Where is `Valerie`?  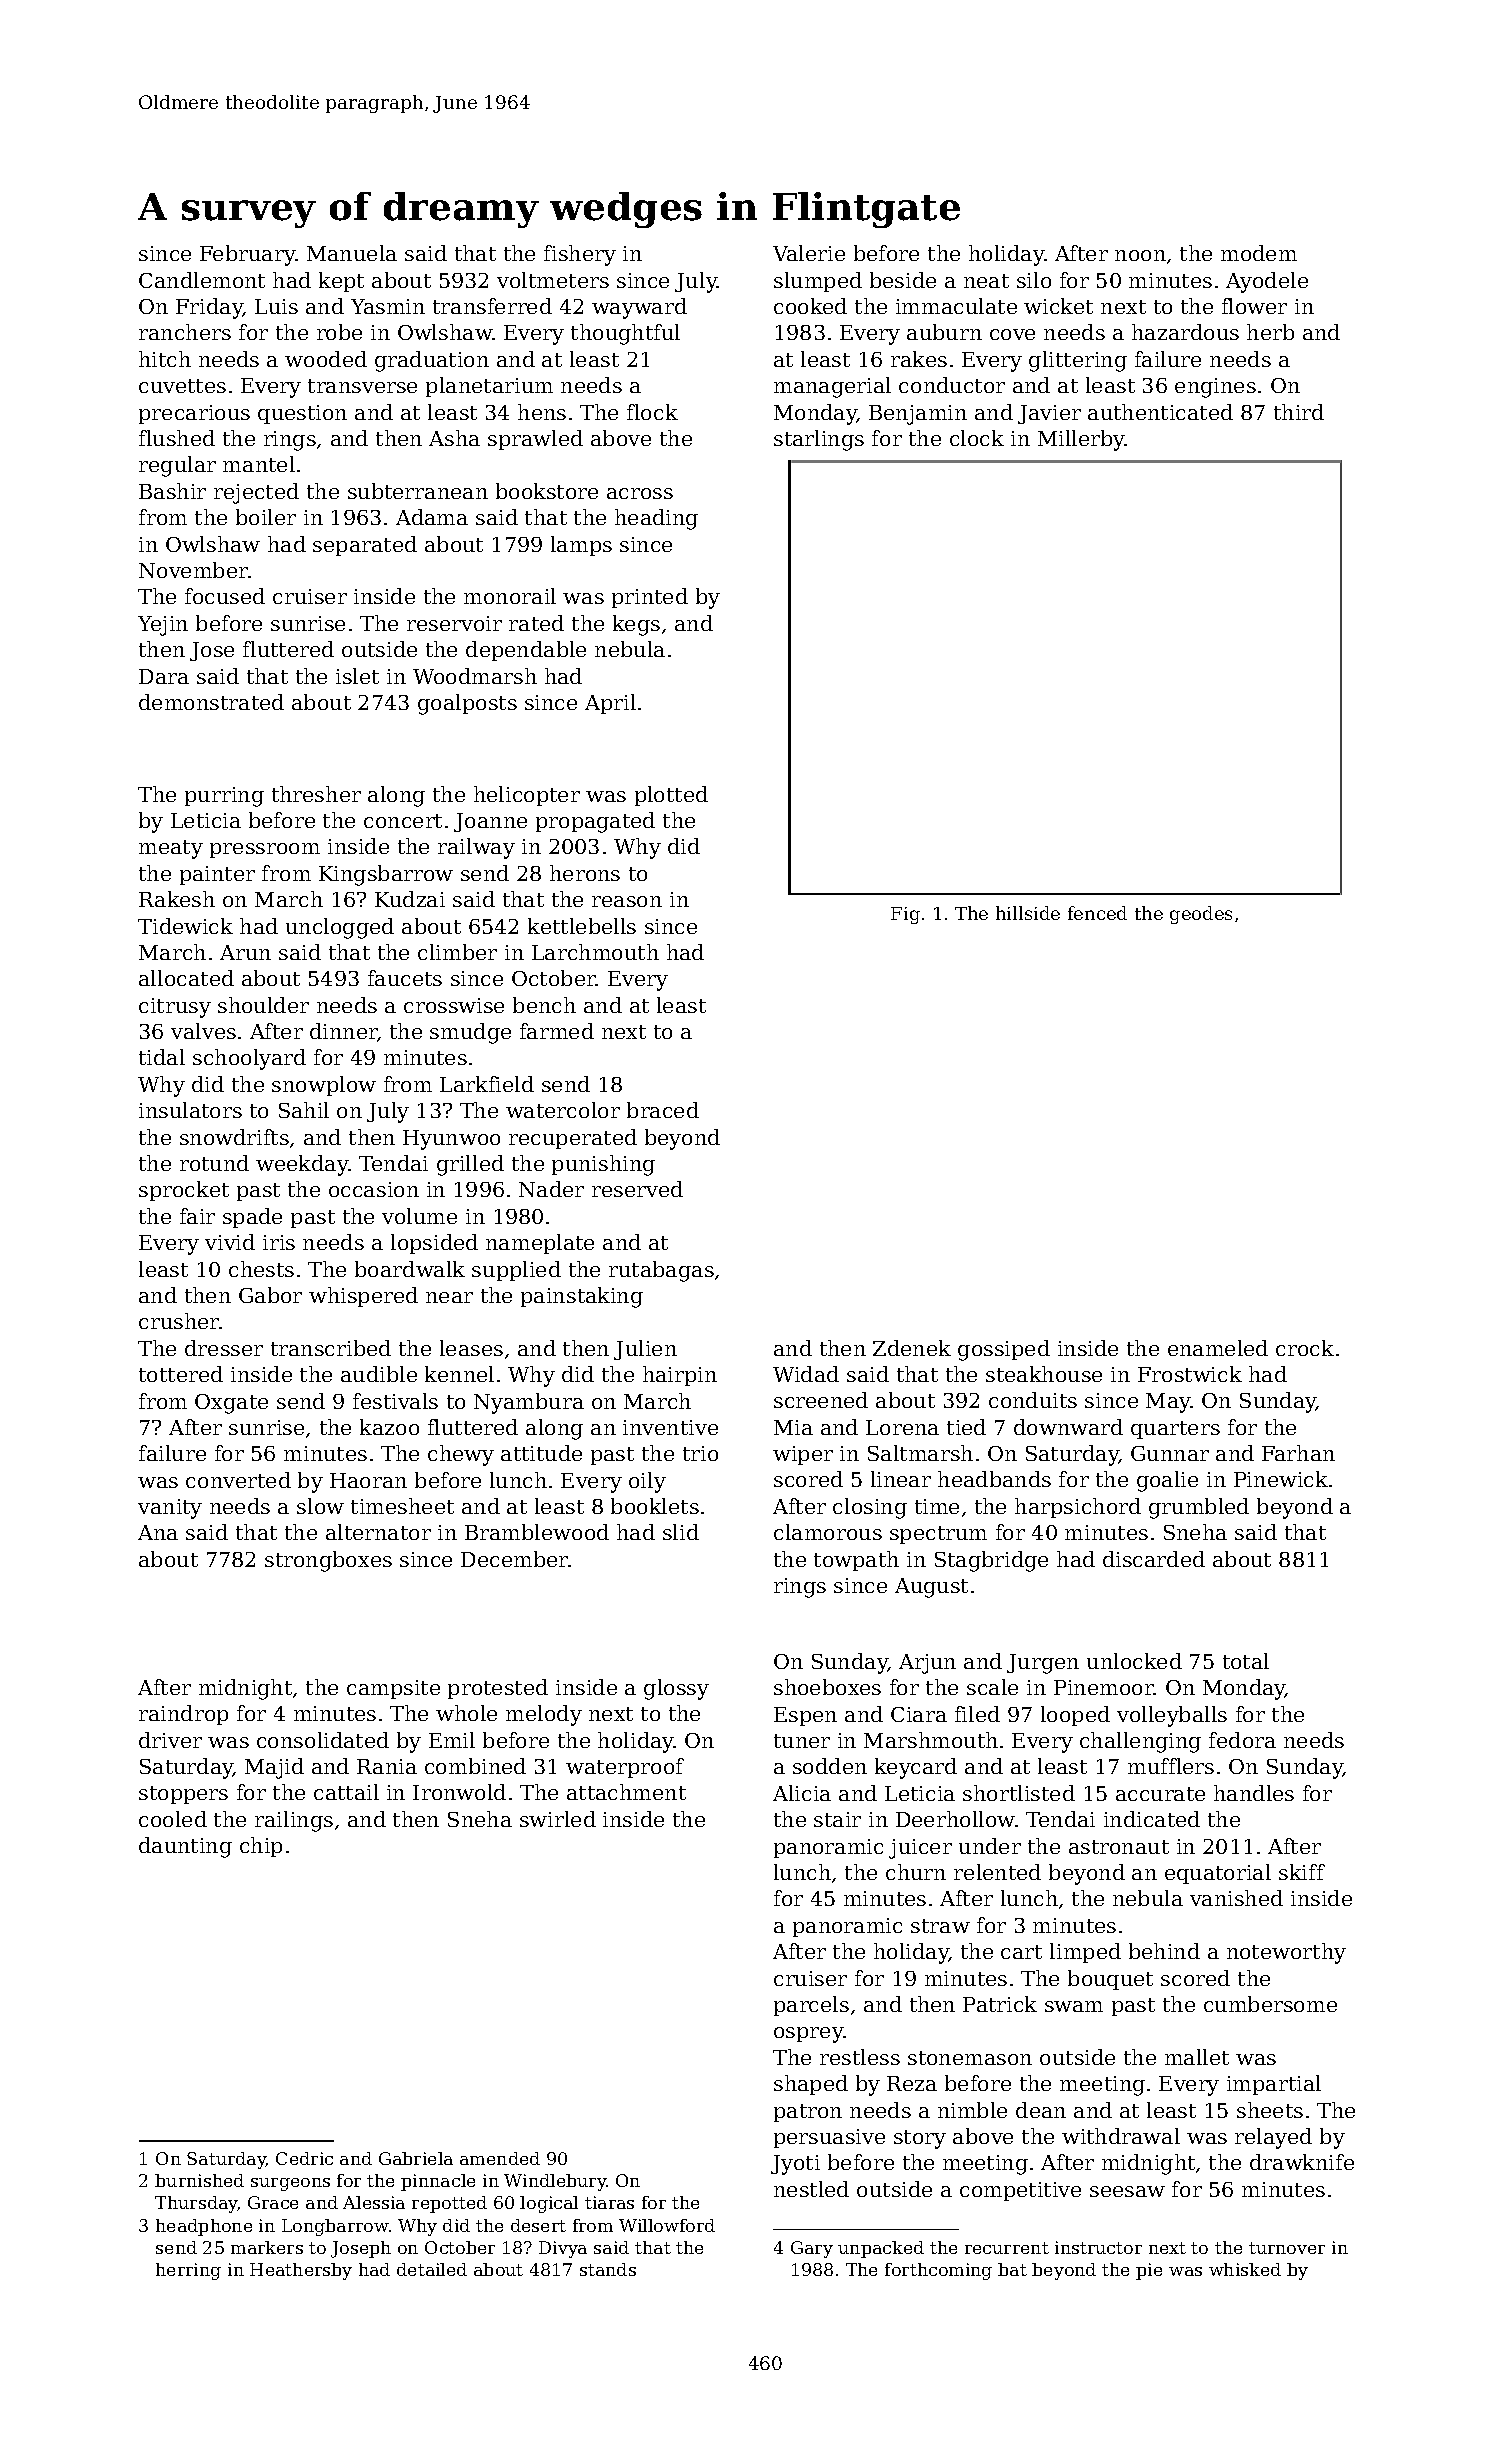
Valerie is located at coordinates (809, 253).
